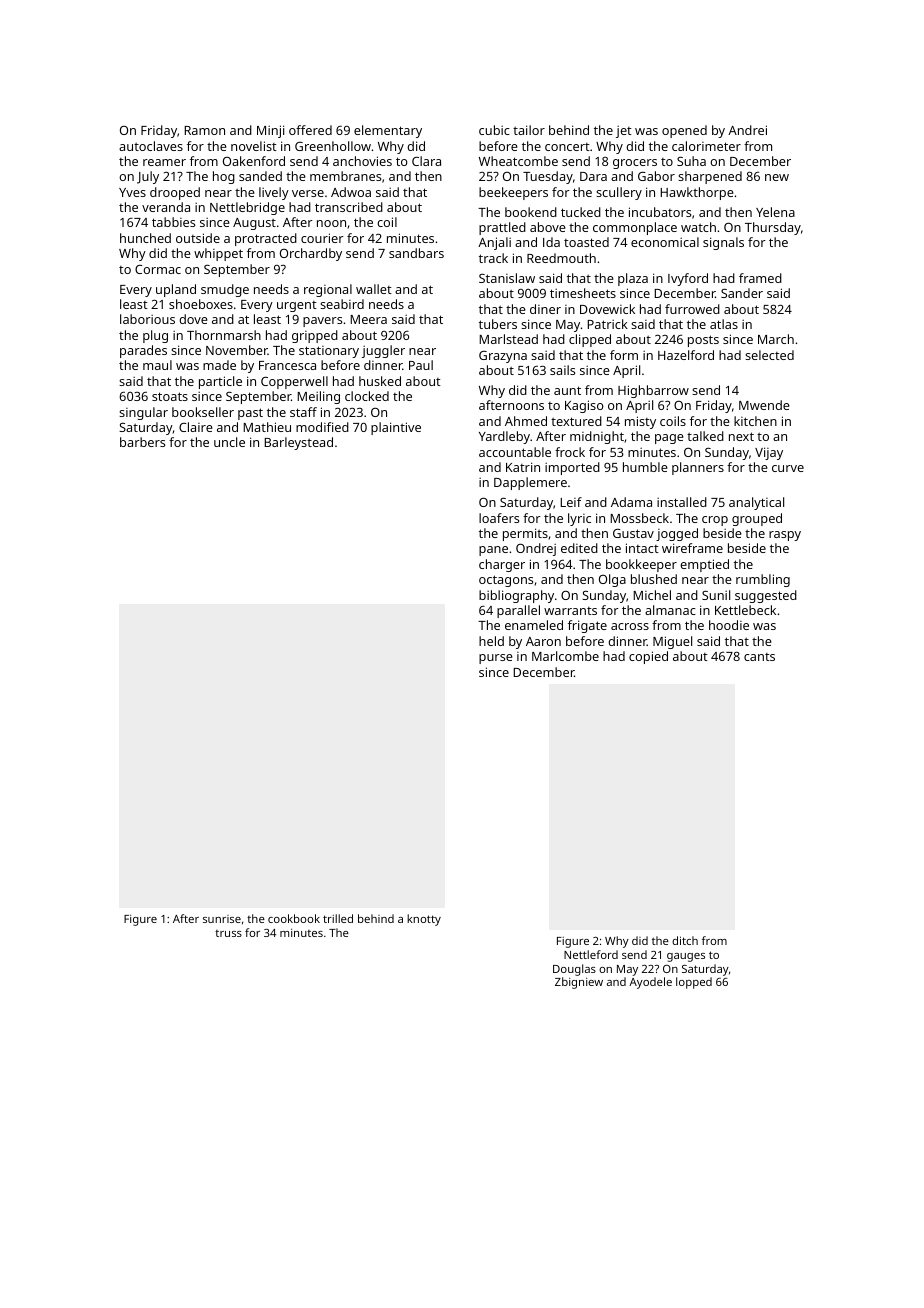 Image resolution: width=924 pixels, height=1308 pixels. Describe the element at coordinates (229, 442) in the screenshot. I see `uncle` at that location.
